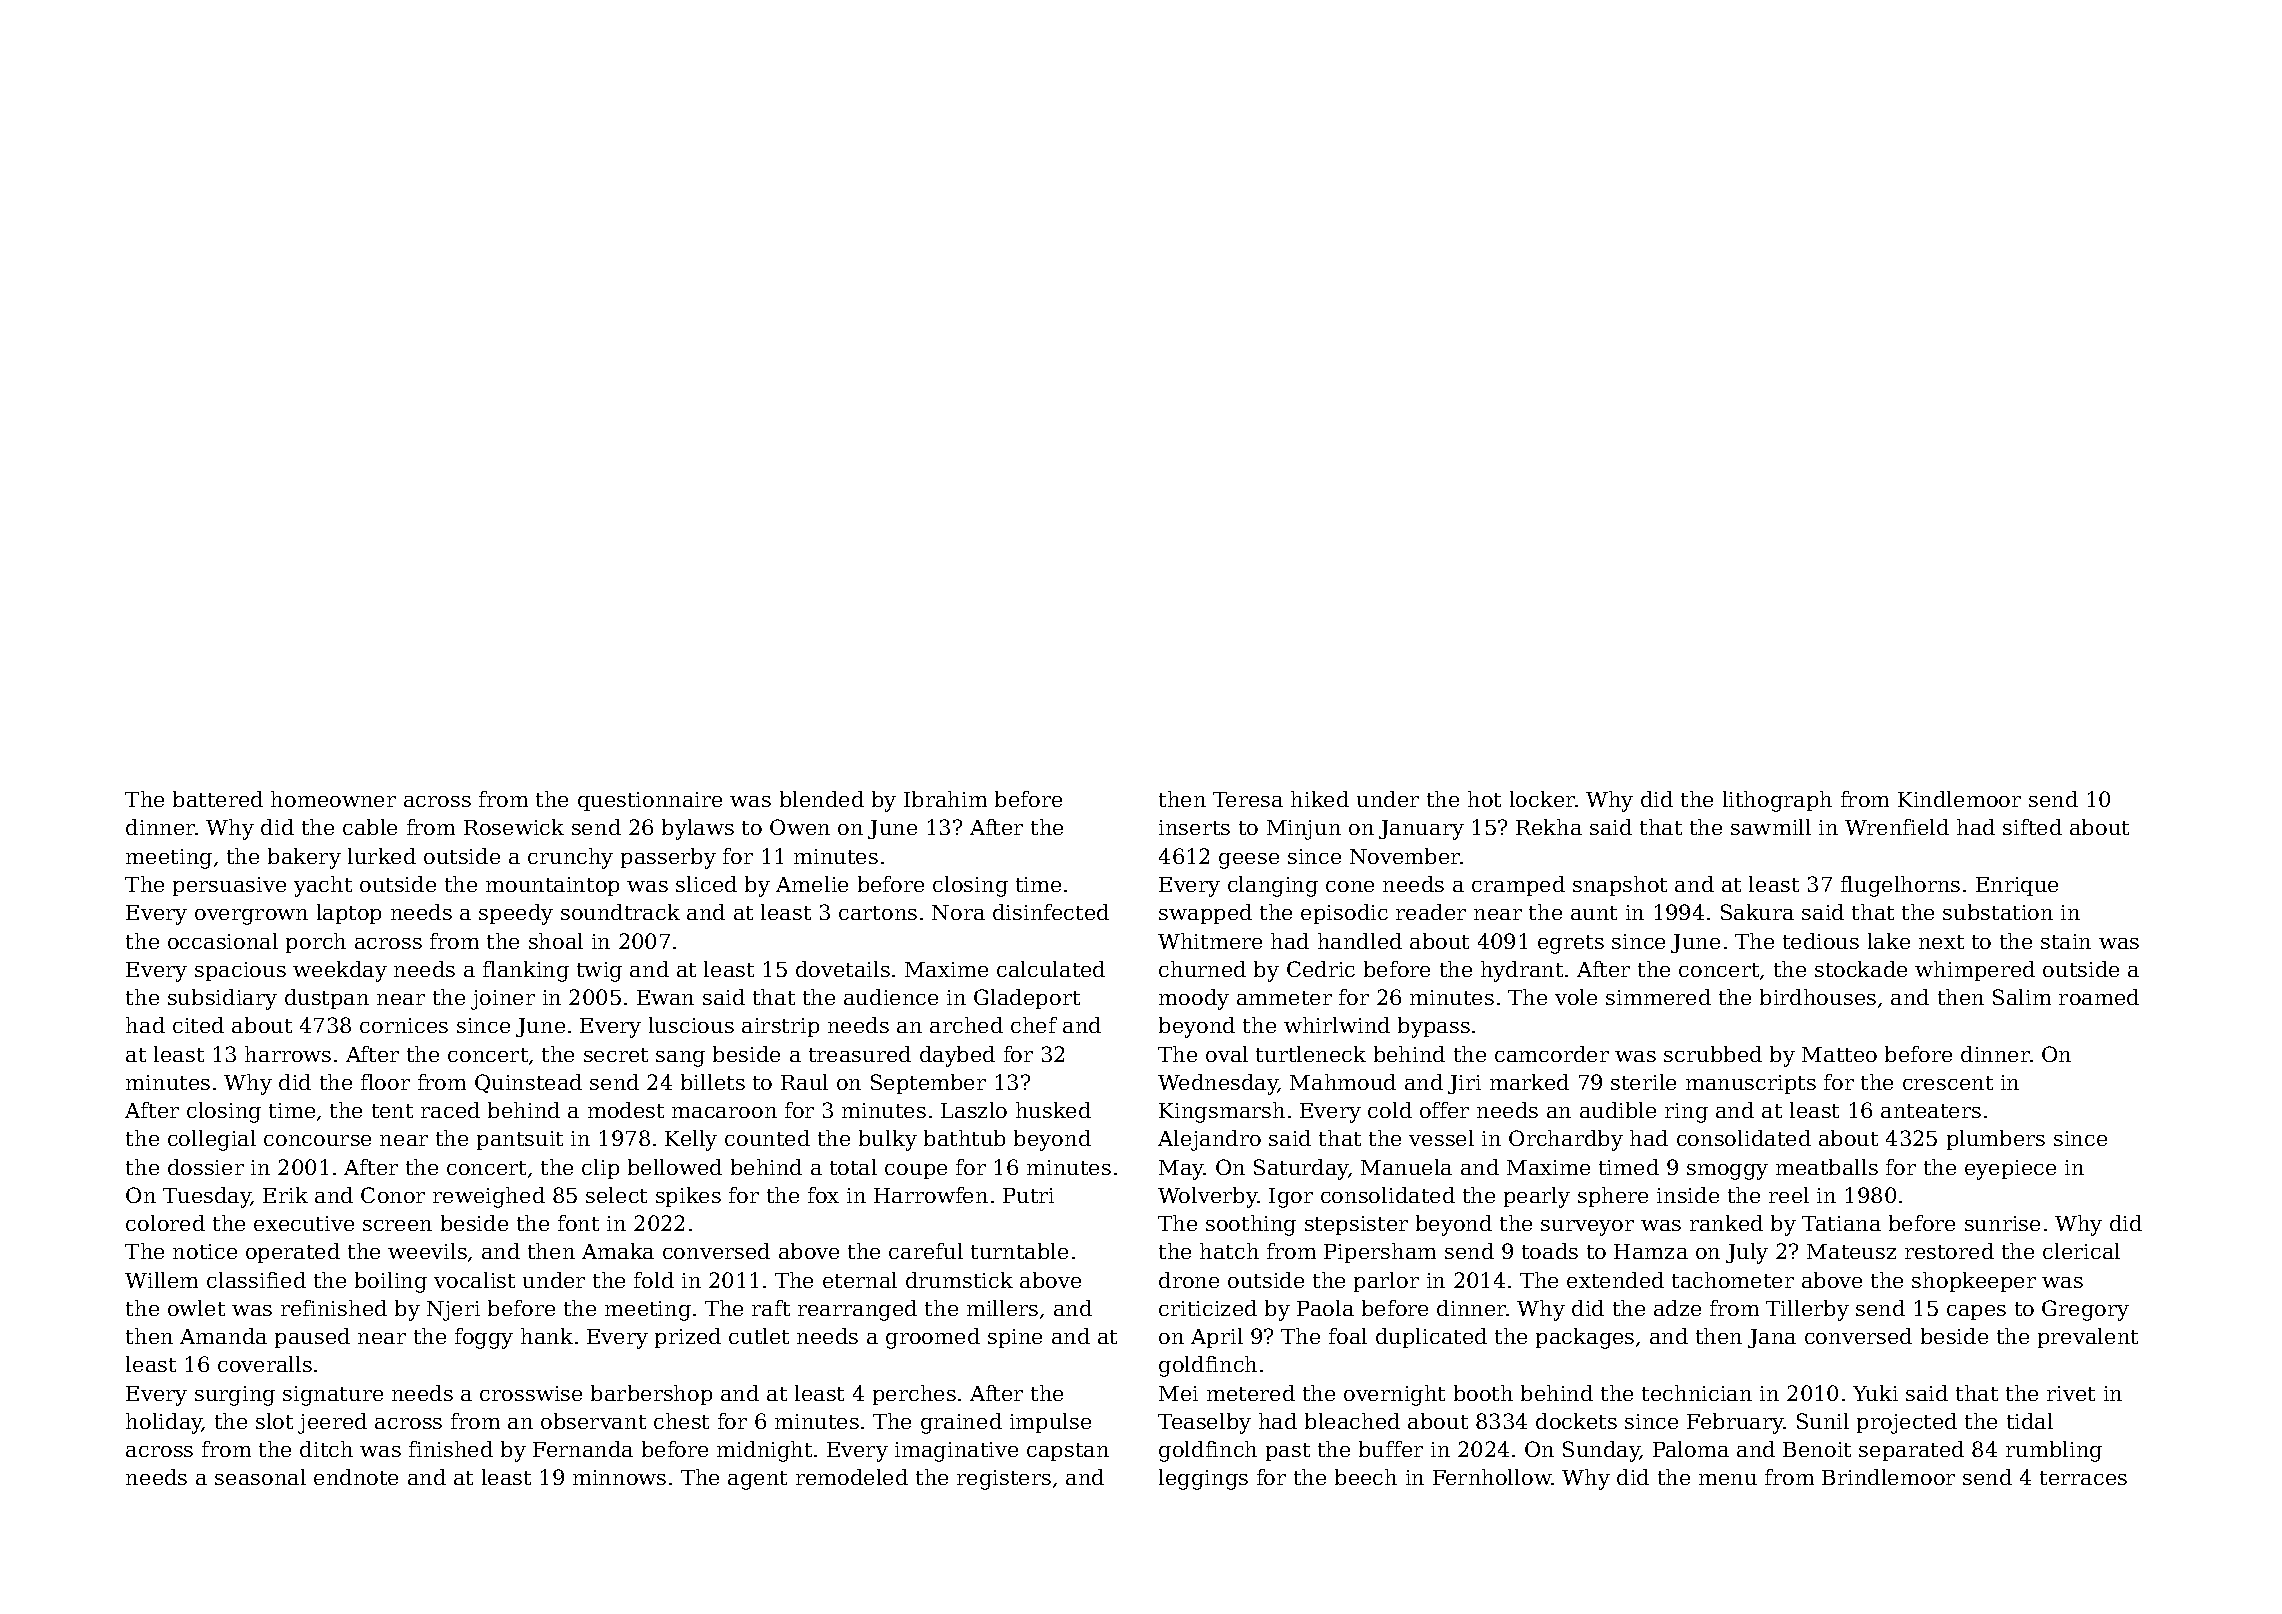  I want to click on blended, so click(822, 799).
